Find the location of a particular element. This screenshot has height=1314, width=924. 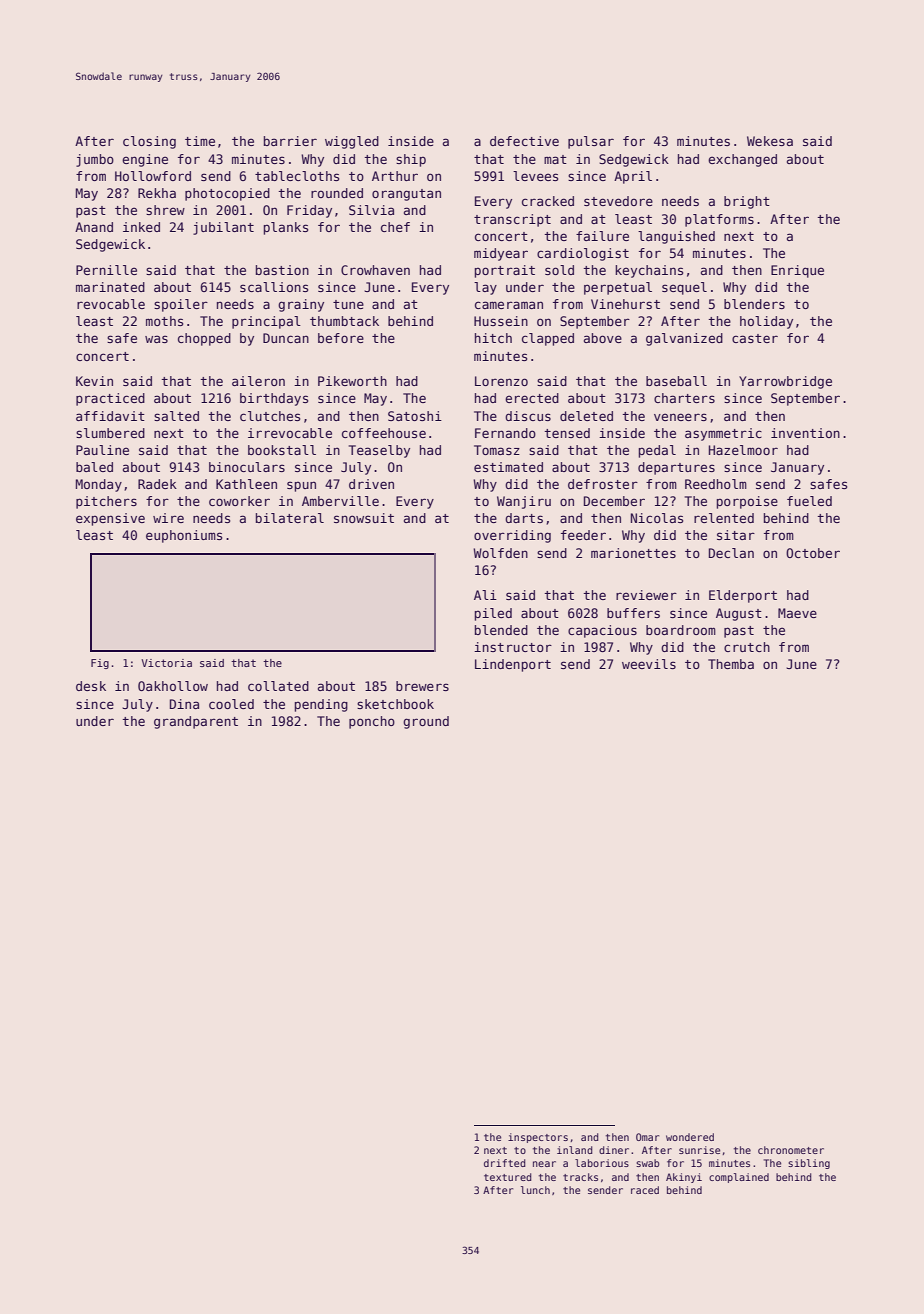

Enrique is located at coordinates (797, 271).
